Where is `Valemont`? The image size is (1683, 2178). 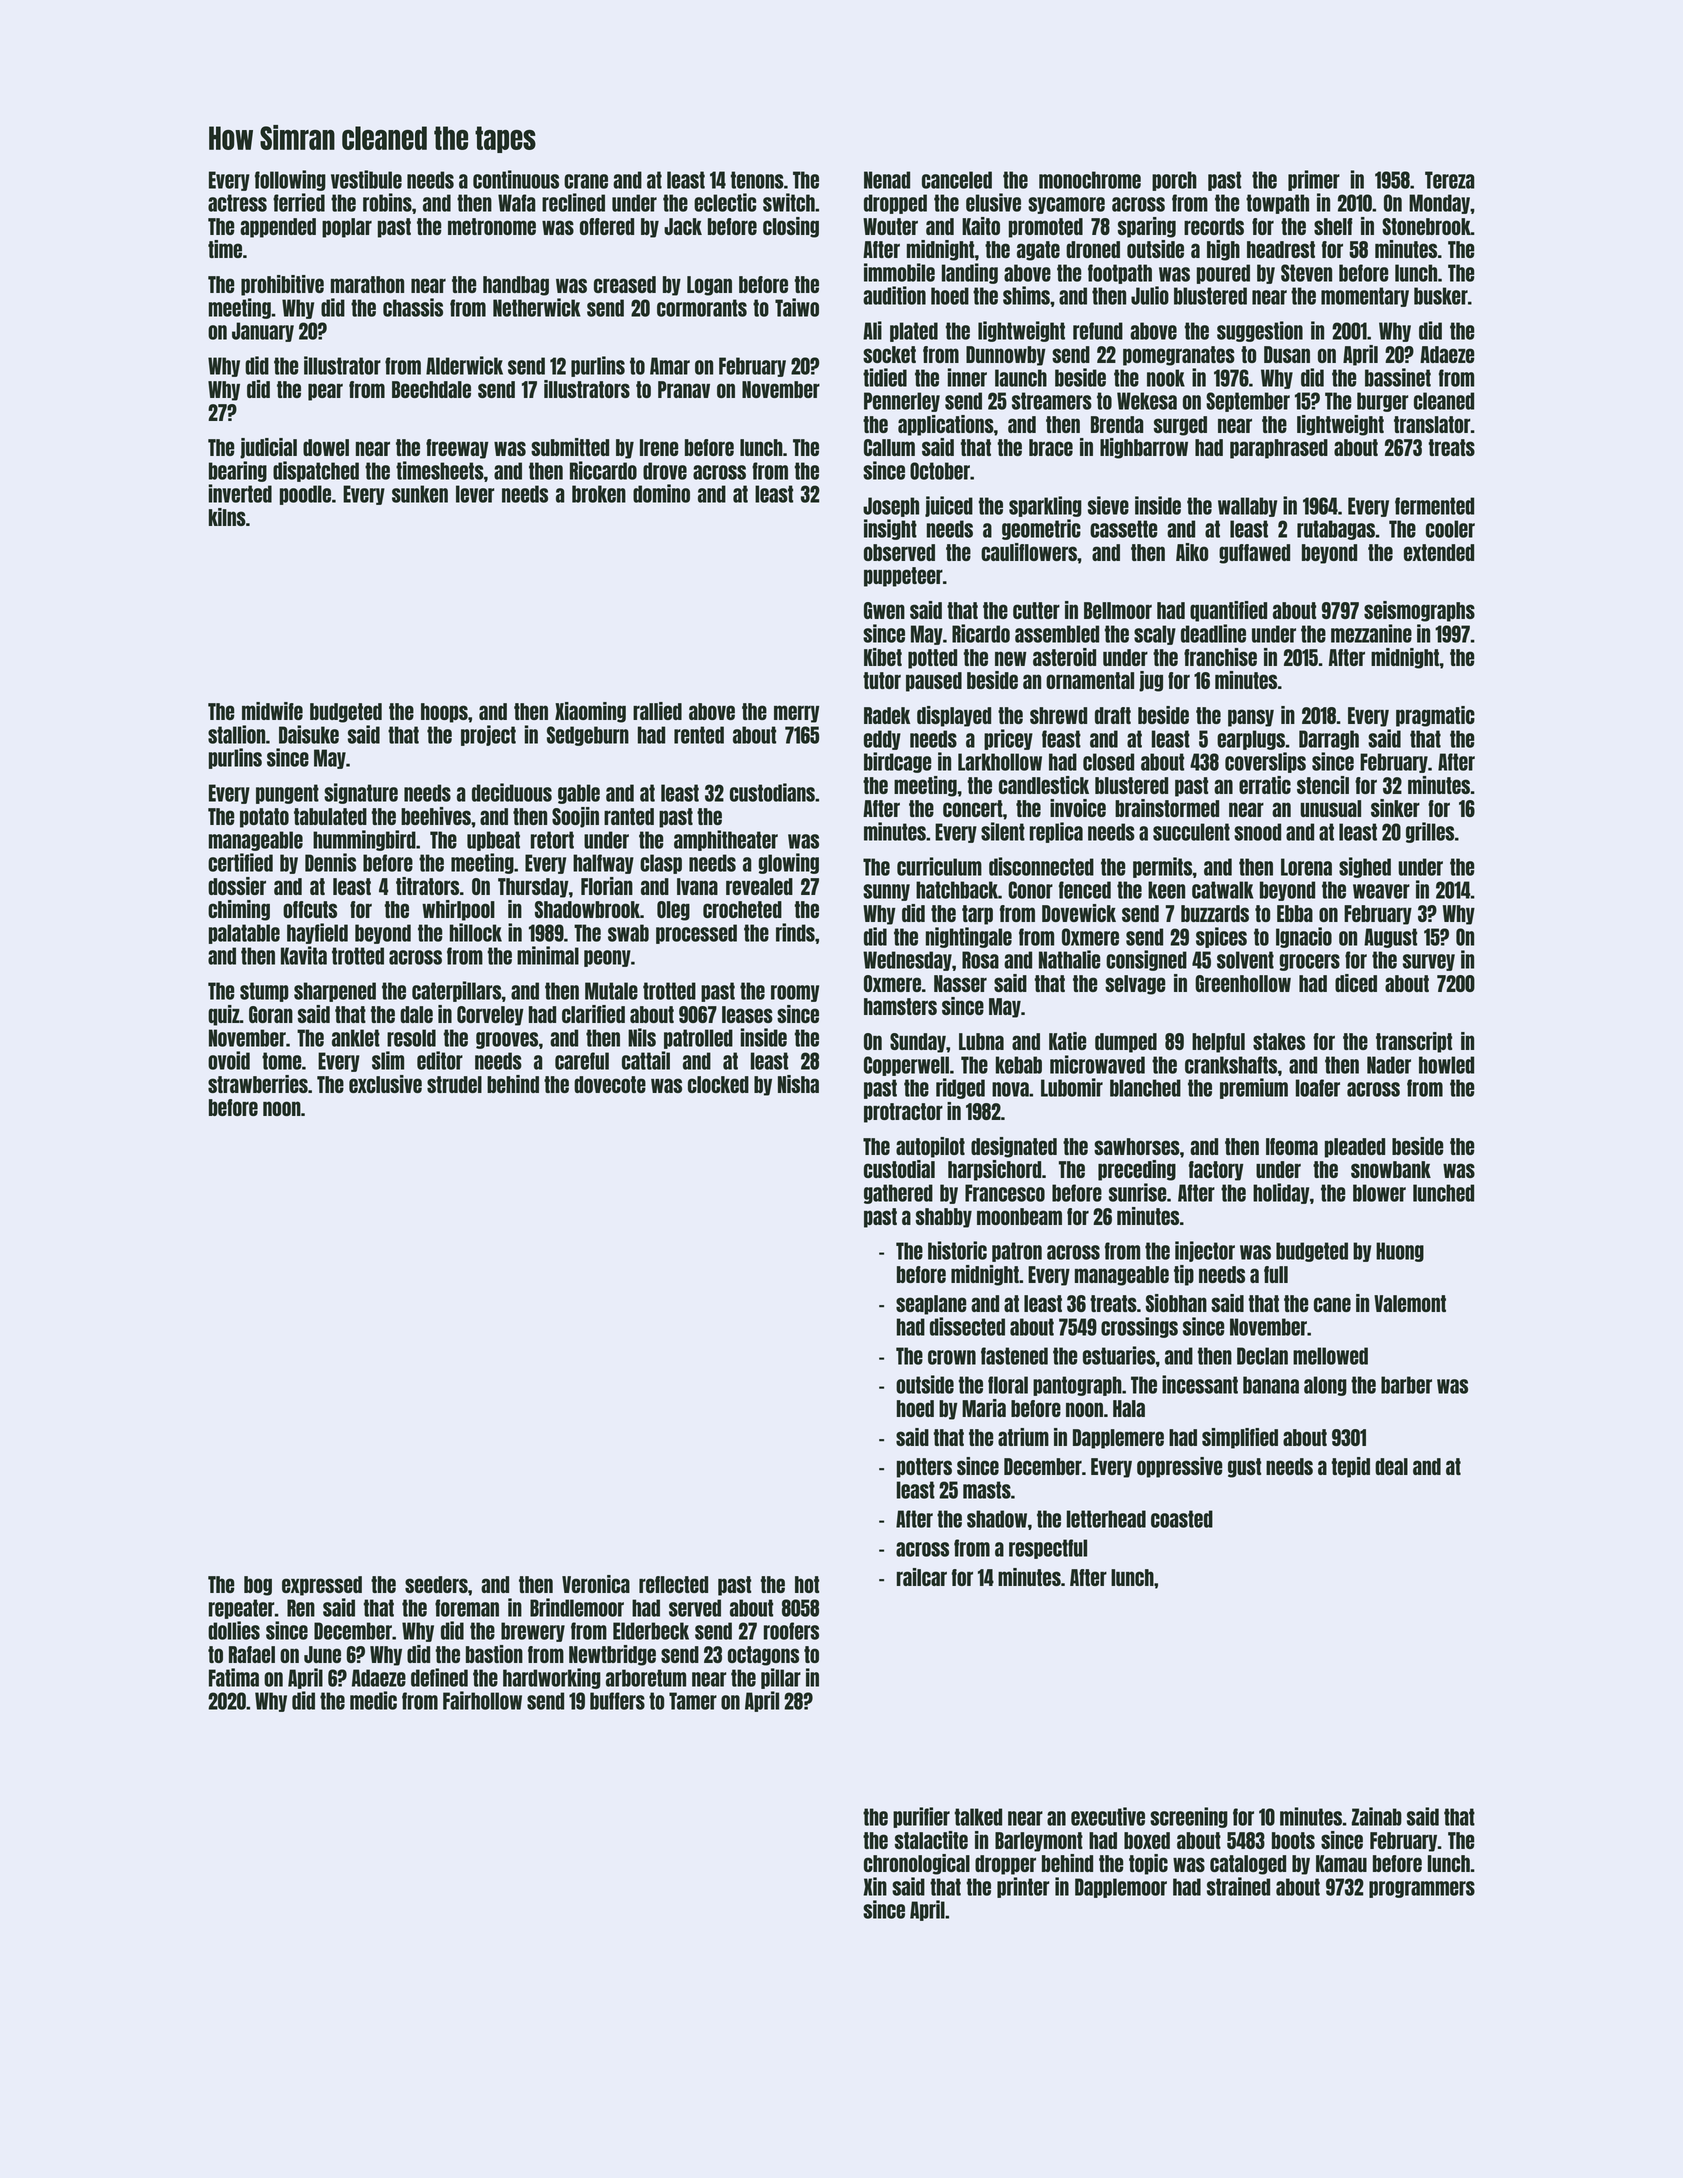 Valemont is located at coordinates (1410, 1303).
